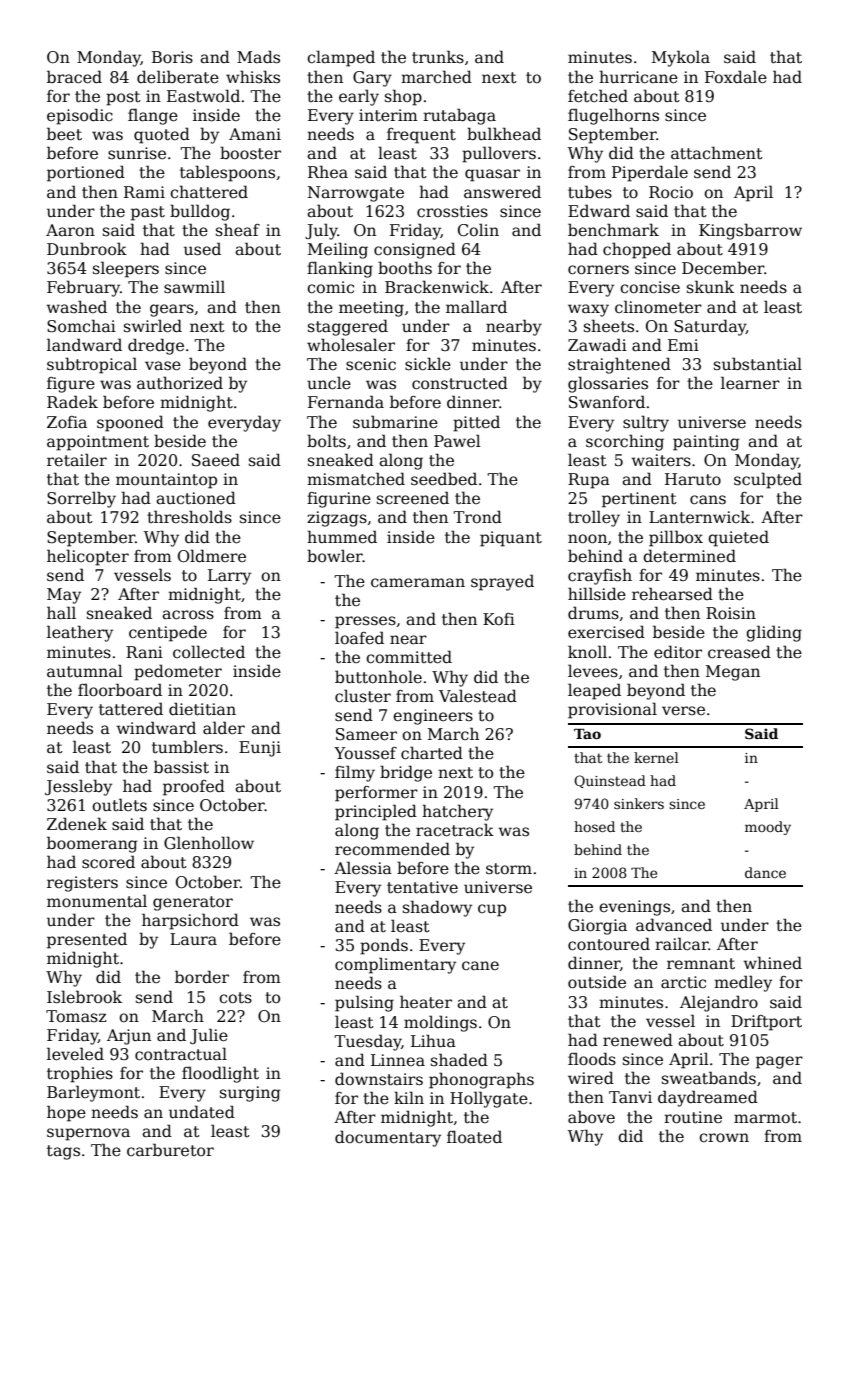  I want to click on Driftport, so click(766, 1023).
